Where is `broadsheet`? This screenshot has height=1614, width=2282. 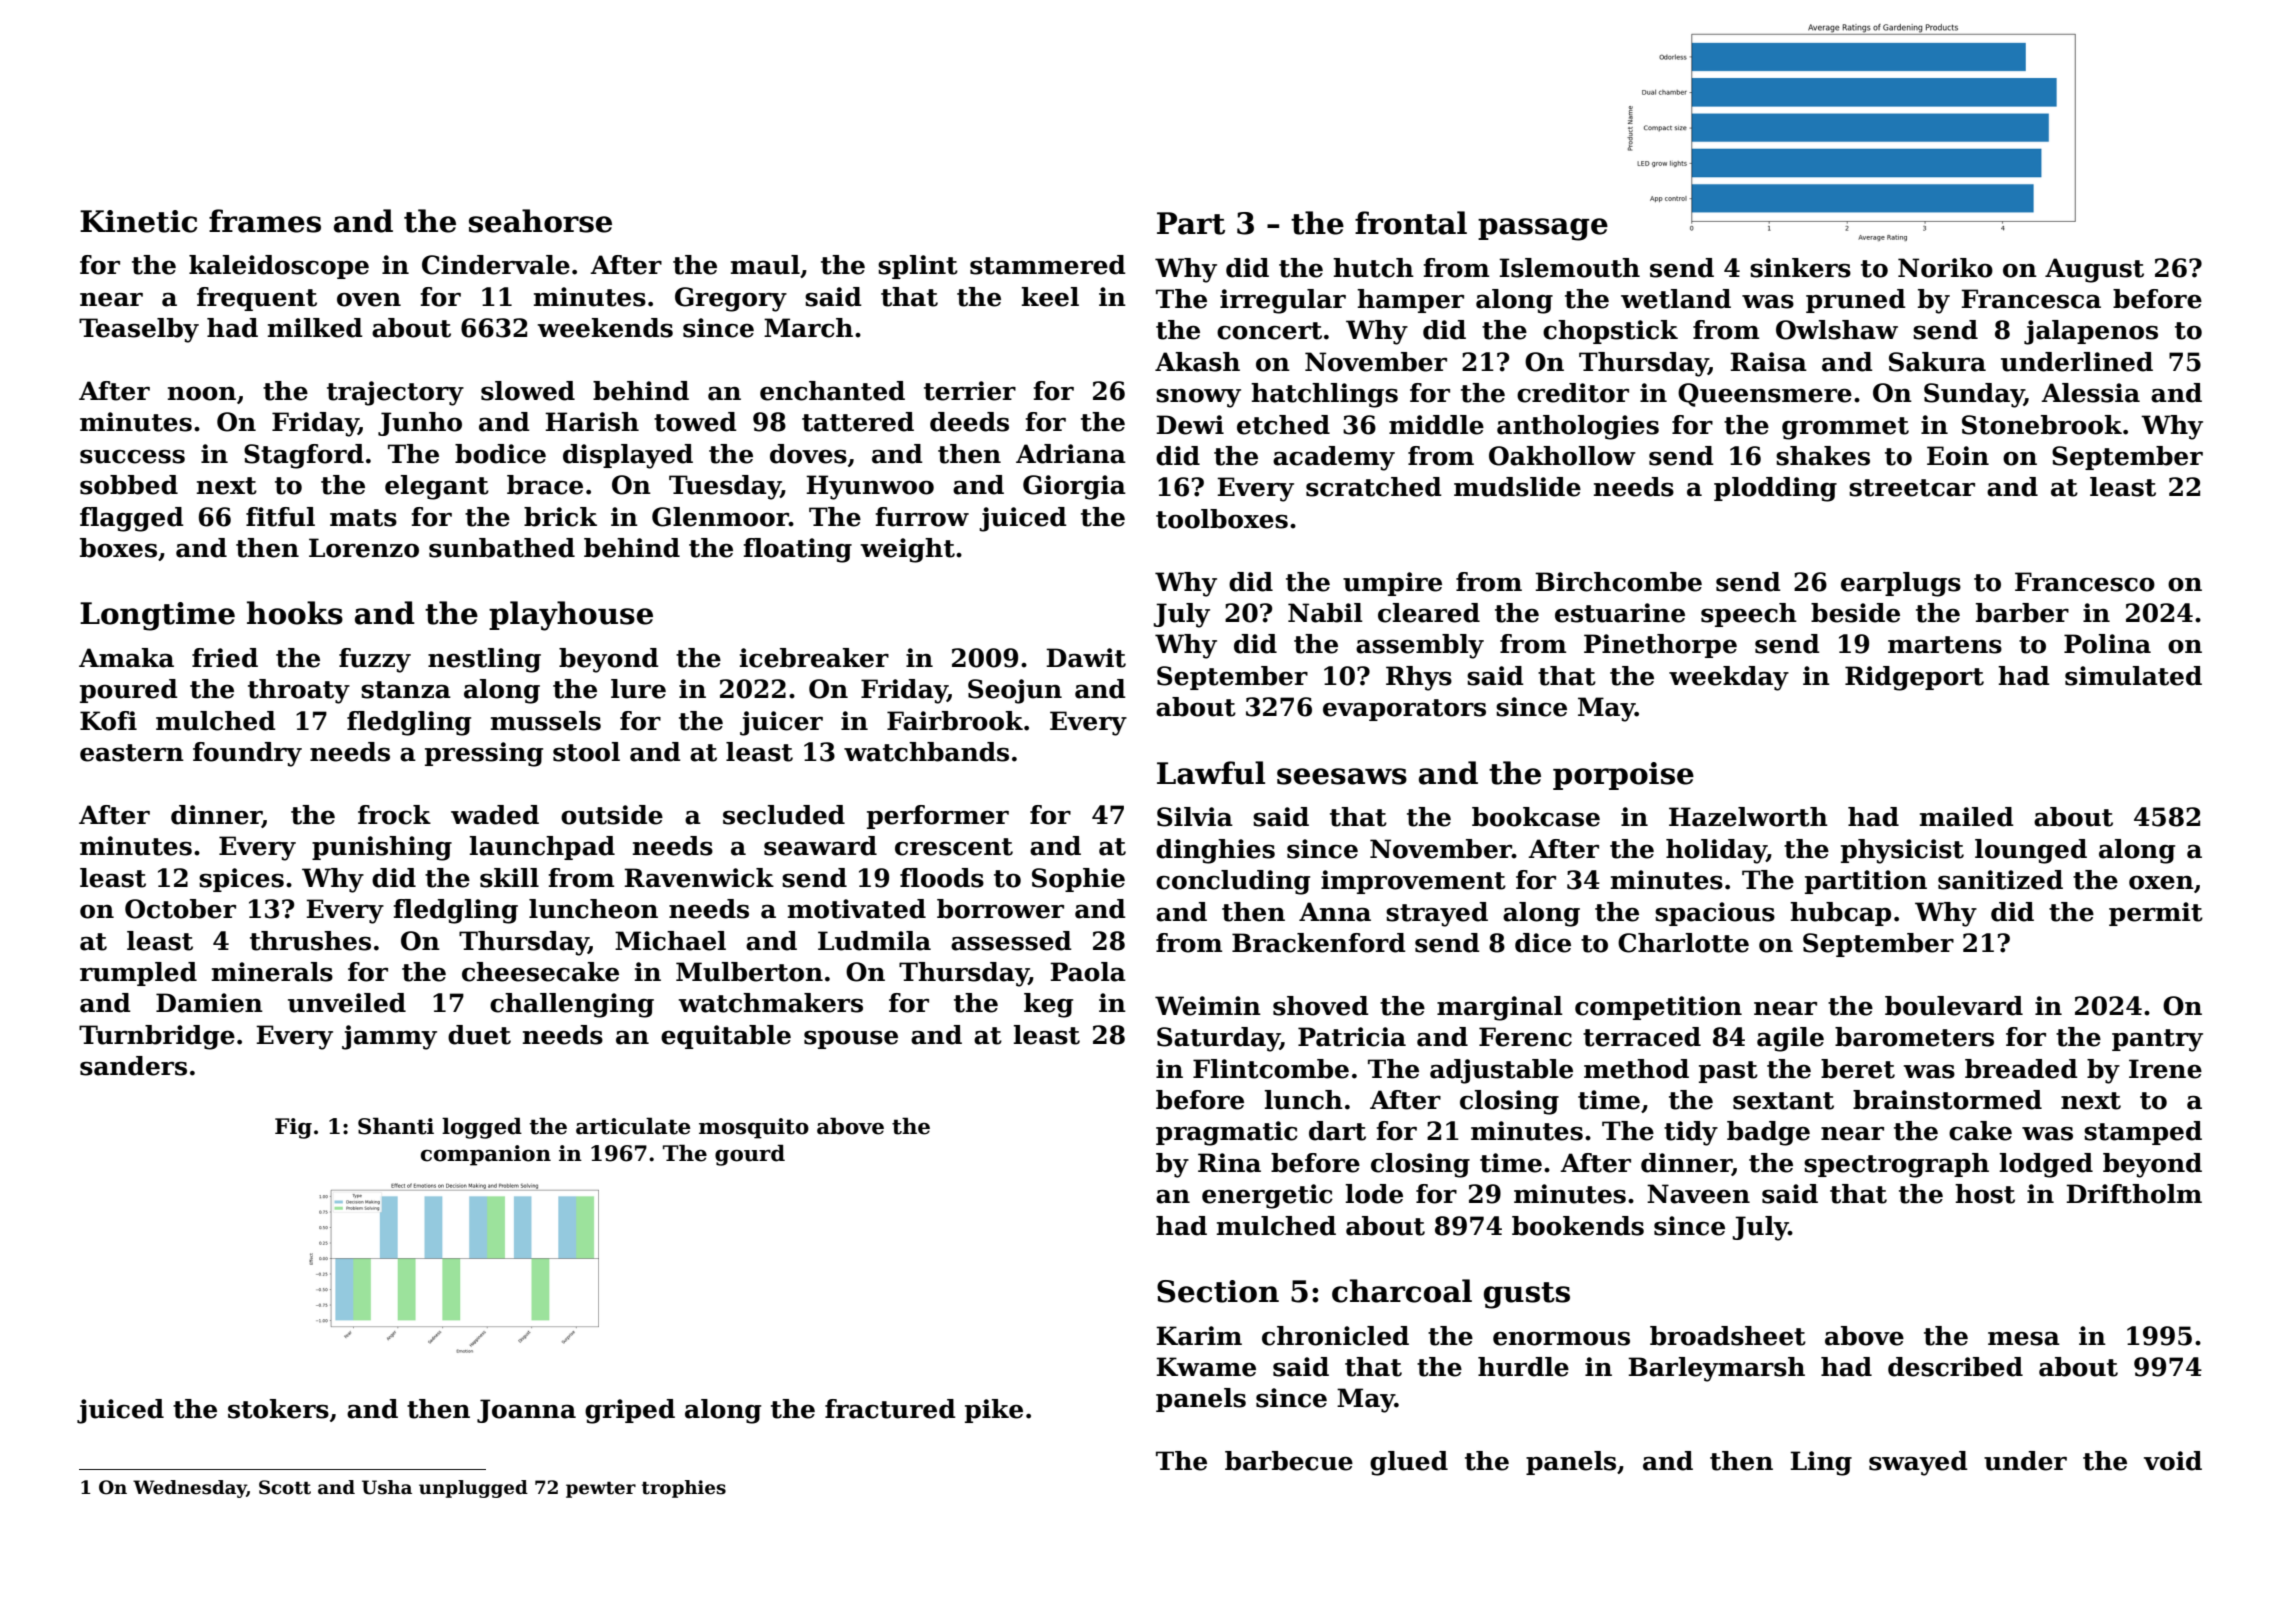
broadsheet is located at coordinates (1728, 1336).
